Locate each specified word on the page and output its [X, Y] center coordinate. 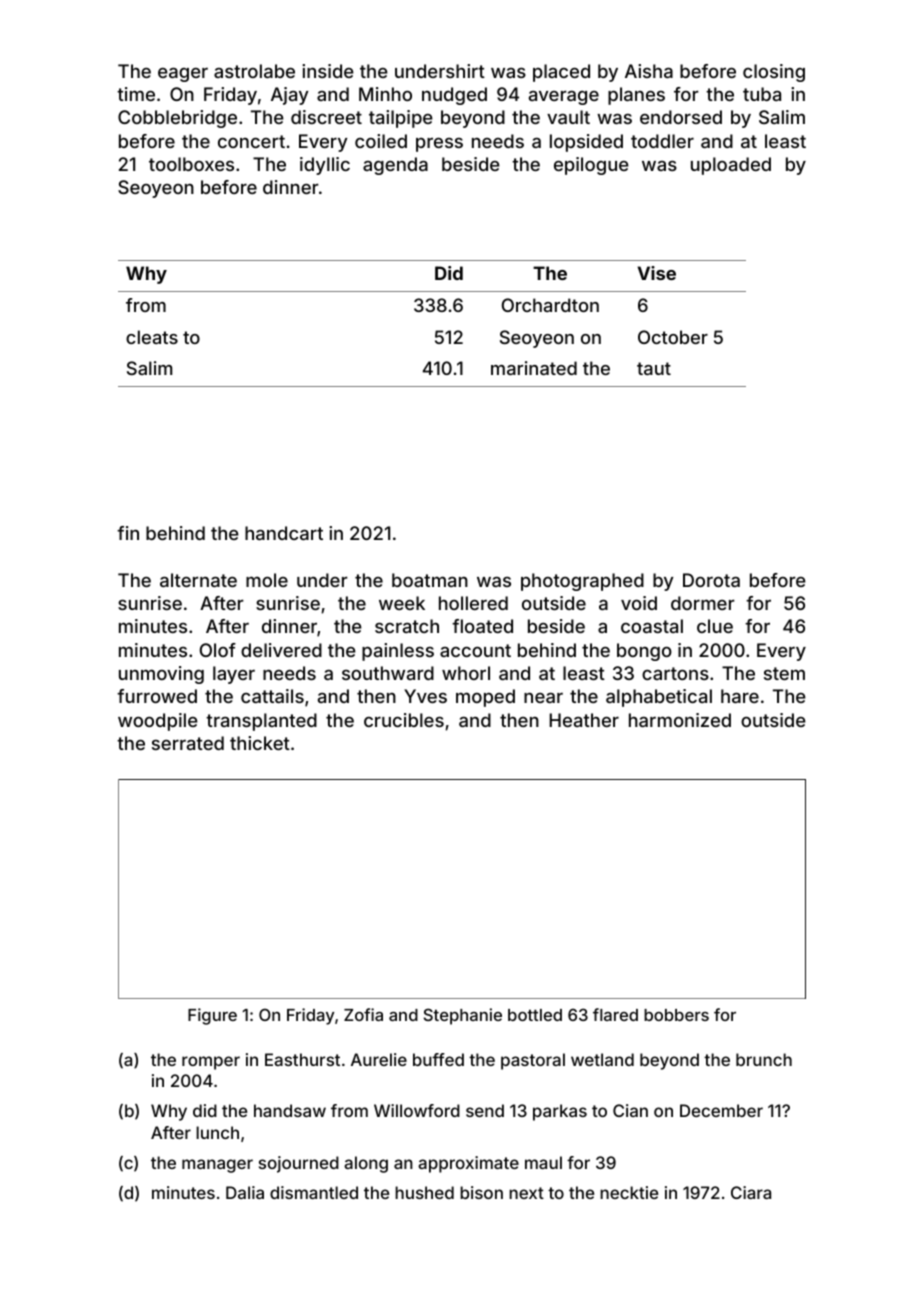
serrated [188, 743]
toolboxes [191, 164]
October [673, 337]
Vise [656, 273]
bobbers [676, 1015]
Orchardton [550, 305]
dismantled [314, 1192]
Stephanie [463, 1016]
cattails [272, 696]
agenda [395, 166]
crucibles [404, 720]
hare [740, 696]
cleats [152, 337]
